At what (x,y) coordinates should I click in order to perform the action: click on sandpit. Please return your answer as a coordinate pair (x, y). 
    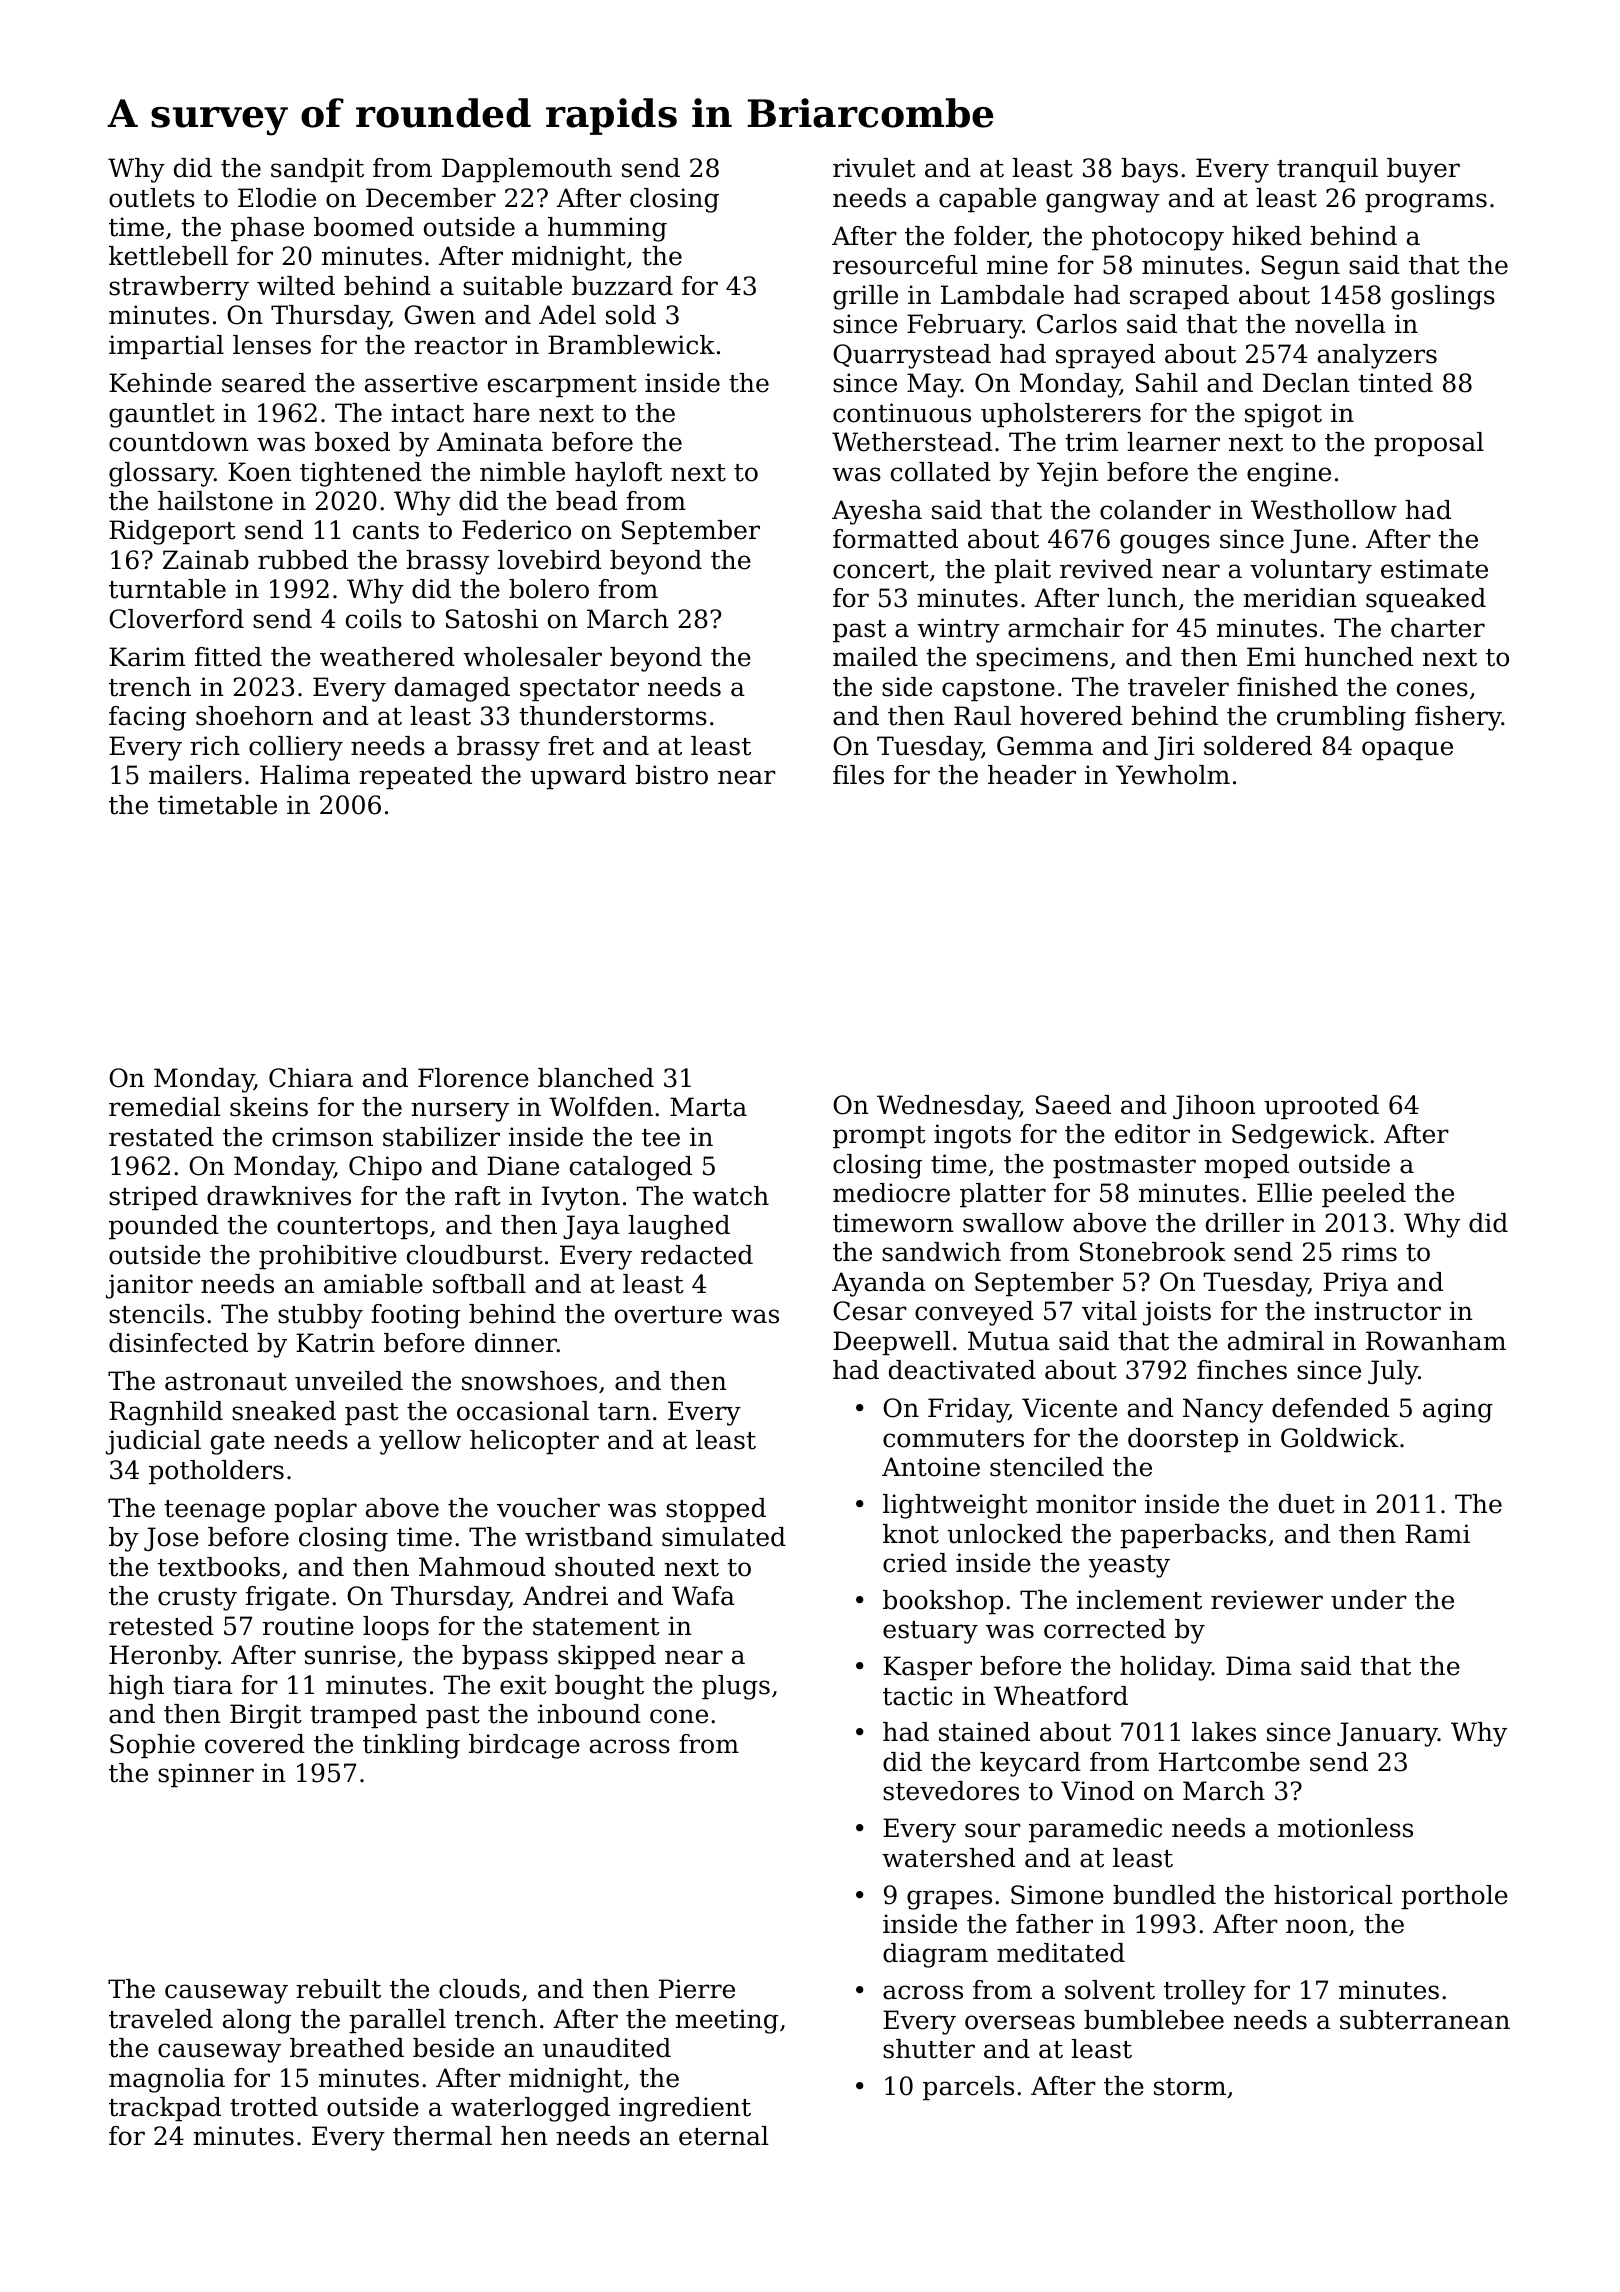
    Looking at the image, I should click on (317, 170).
